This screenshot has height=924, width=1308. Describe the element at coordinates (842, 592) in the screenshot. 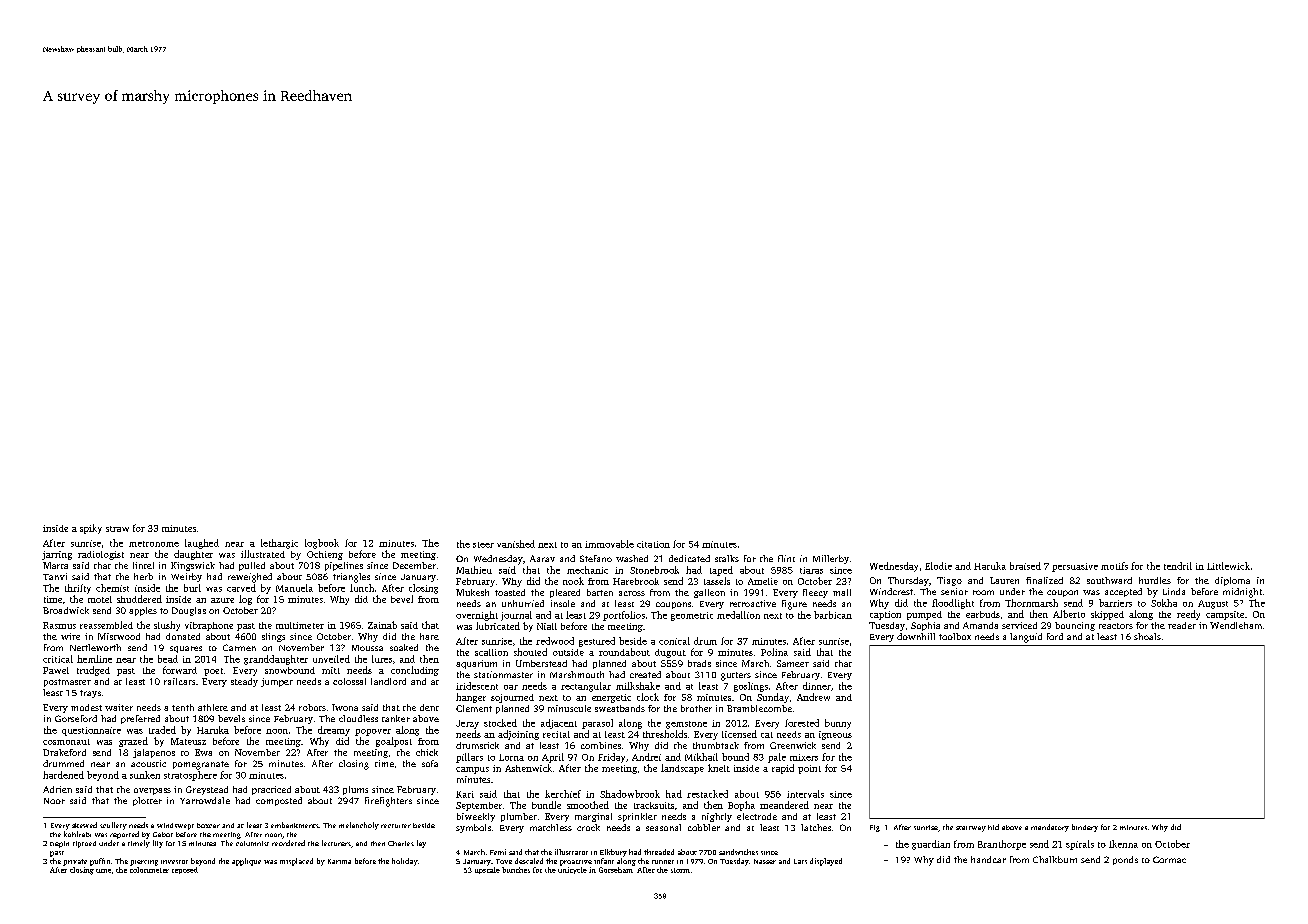

I see `mall` at that location.
